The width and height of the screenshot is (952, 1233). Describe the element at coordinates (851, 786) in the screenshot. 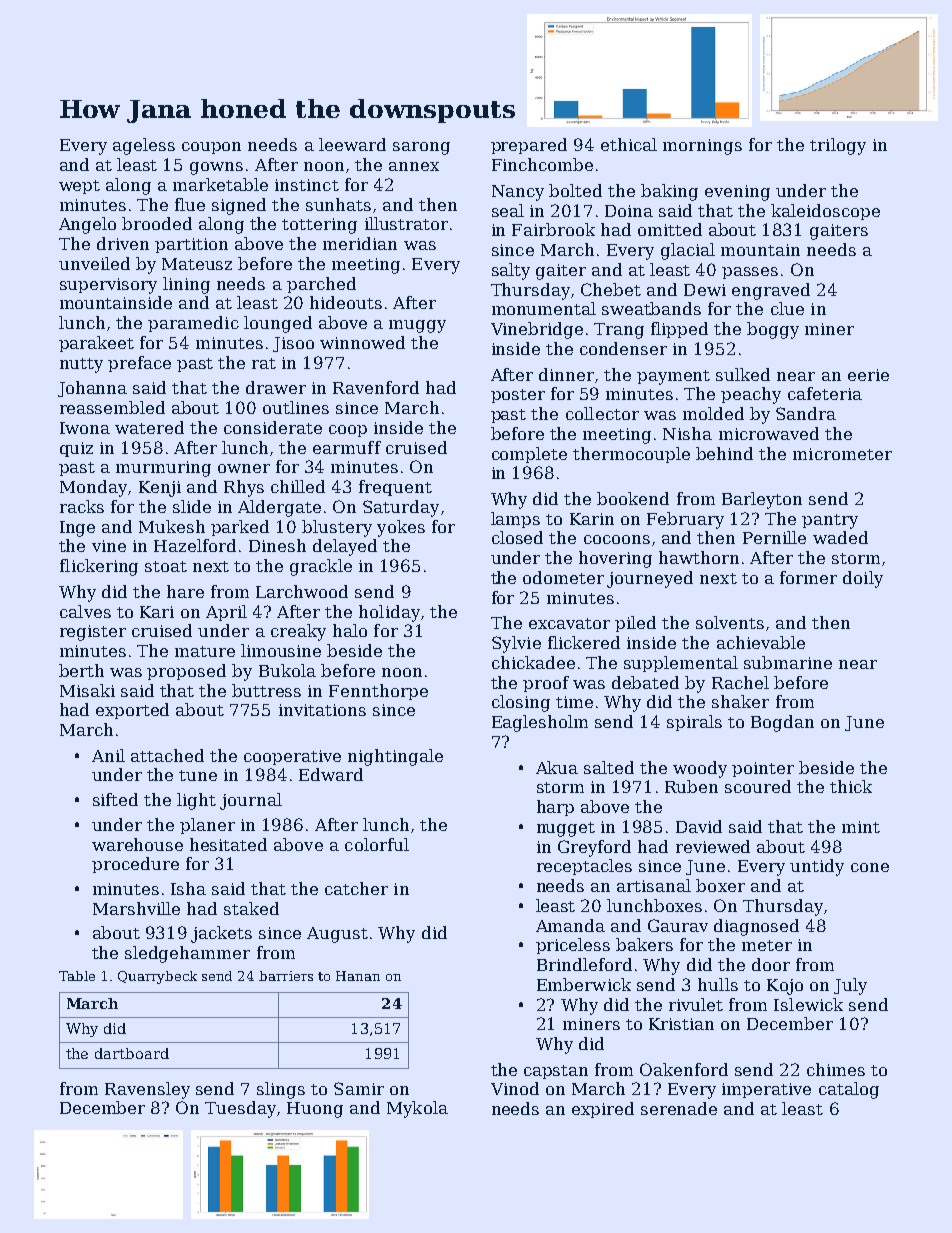

I see `thick` at that location.
